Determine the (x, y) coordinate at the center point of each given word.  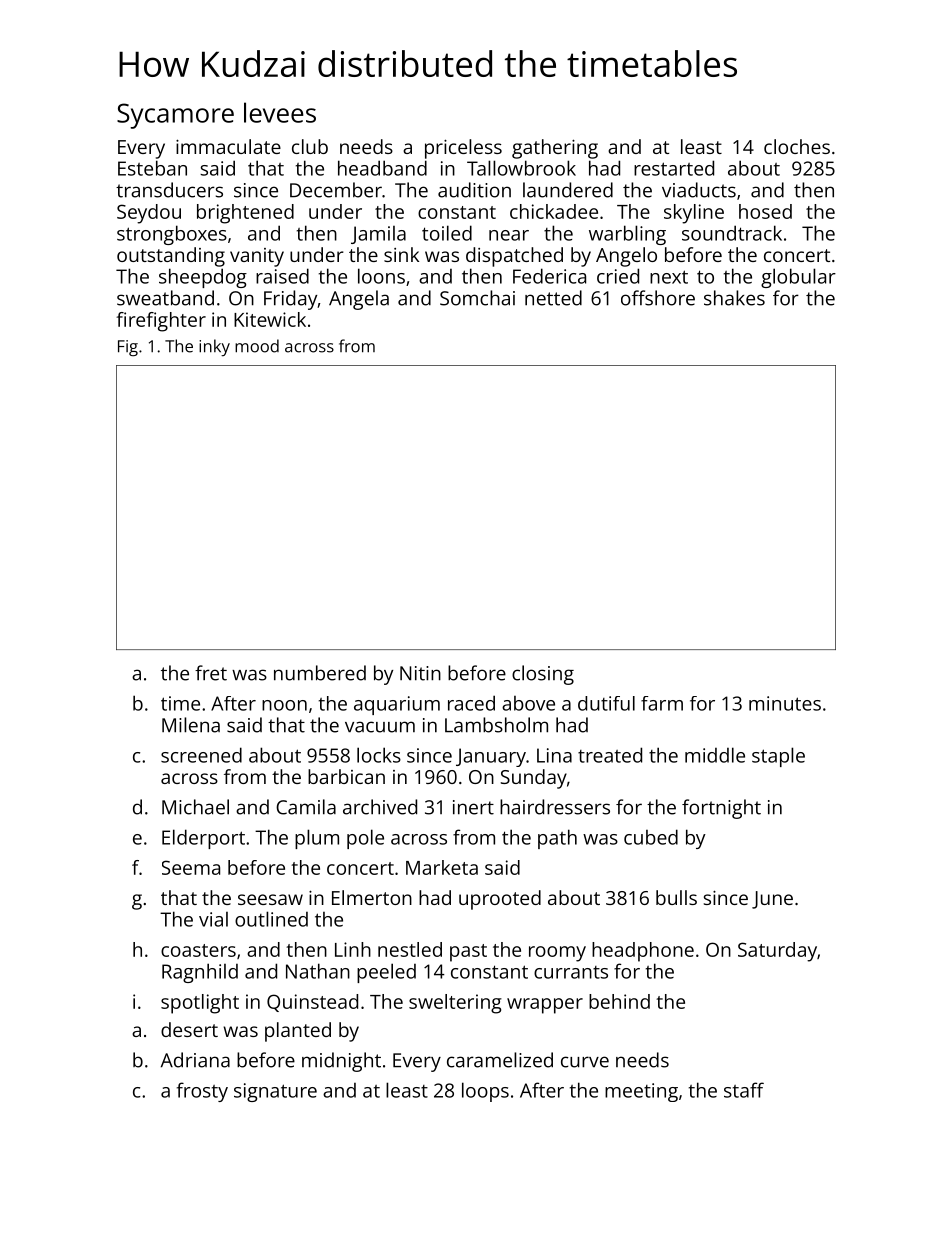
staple (778, 757)
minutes (785, 703)
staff (744, 1090)
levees (280, 112)
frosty (202, 1092)
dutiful (606, 703)
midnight (341, 1062)
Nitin (420, 673)
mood (257, 346)
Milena (191, 725)
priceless (463, 149)
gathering (555, 149)
